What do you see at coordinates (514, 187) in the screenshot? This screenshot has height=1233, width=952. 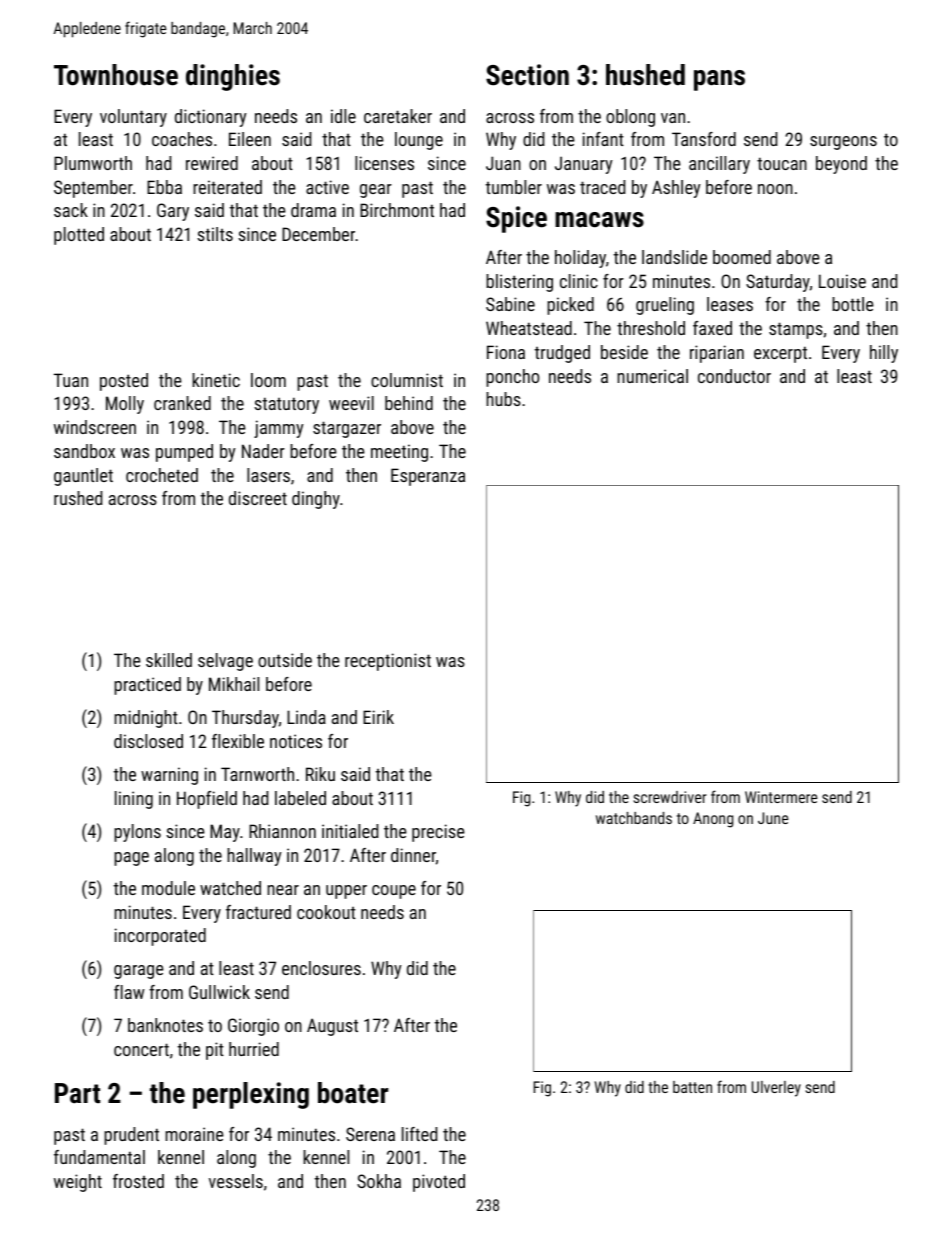 I see `tumbler` at bounding box center [514, 187].
